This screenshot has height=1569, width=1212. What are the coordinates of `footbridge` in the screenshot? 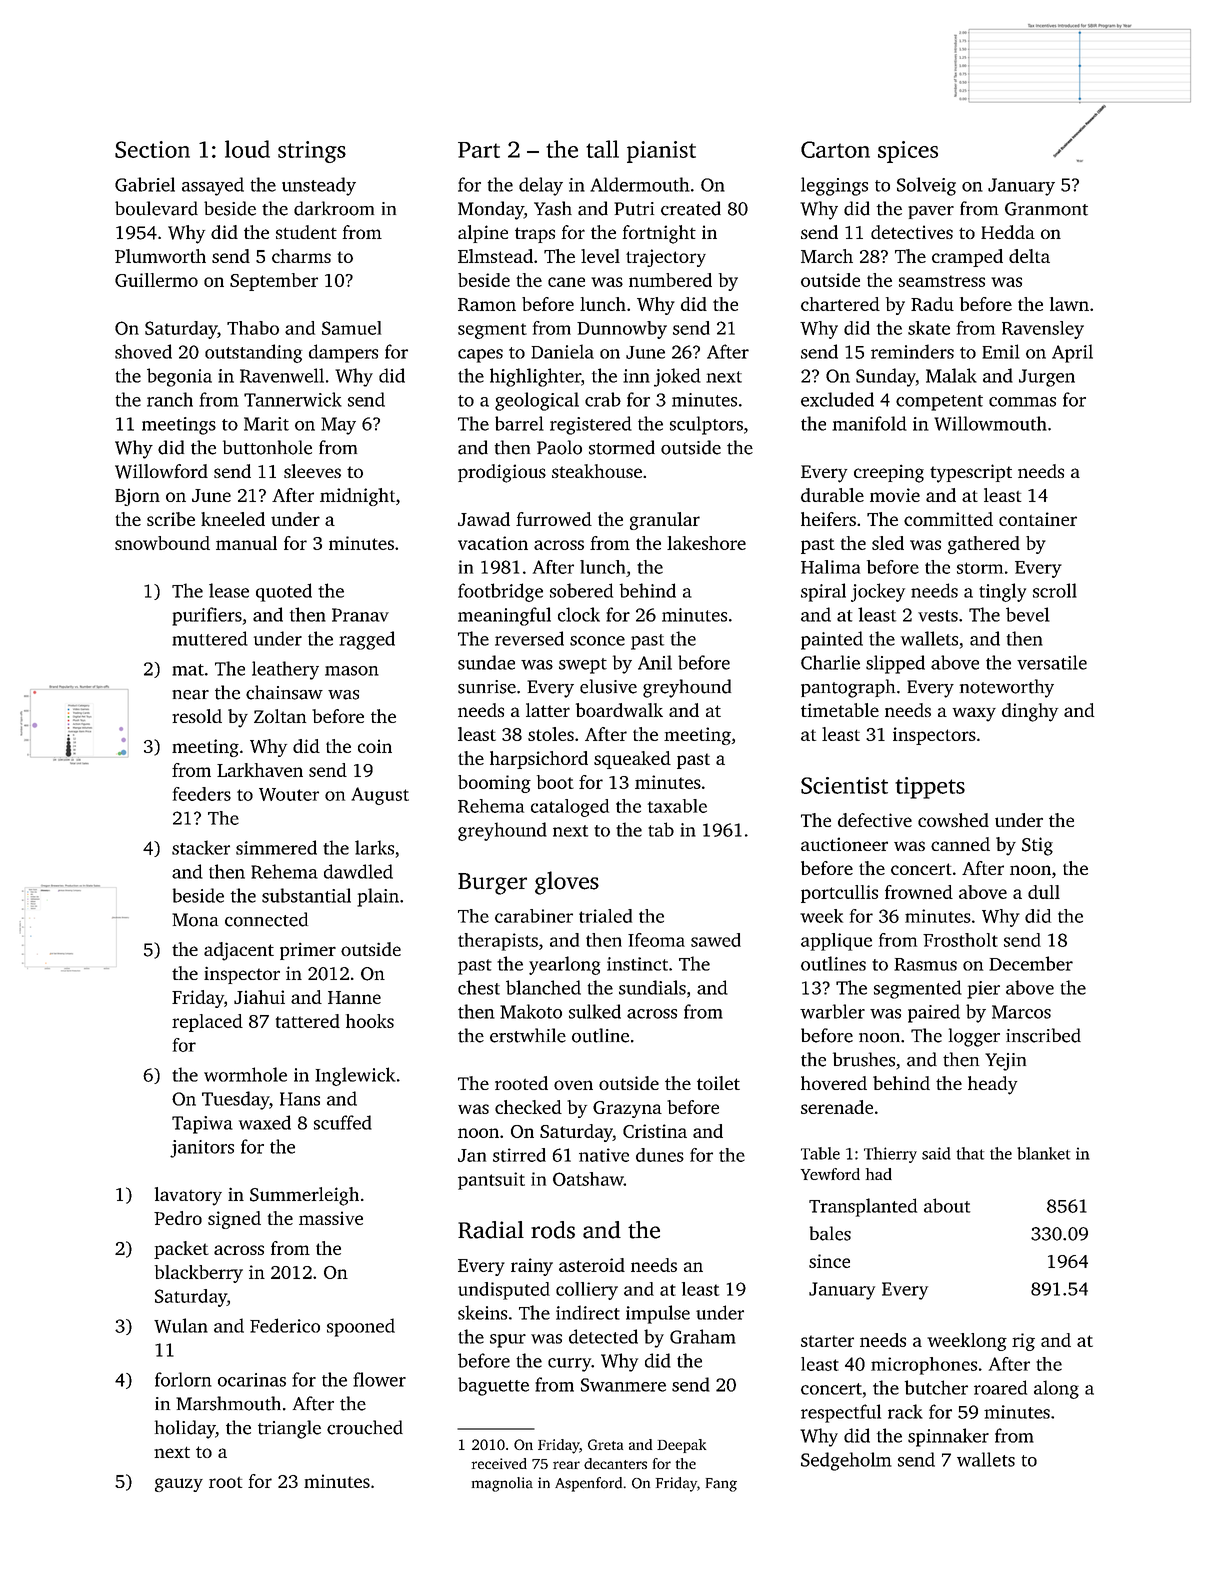 It's located at (500, 592).
